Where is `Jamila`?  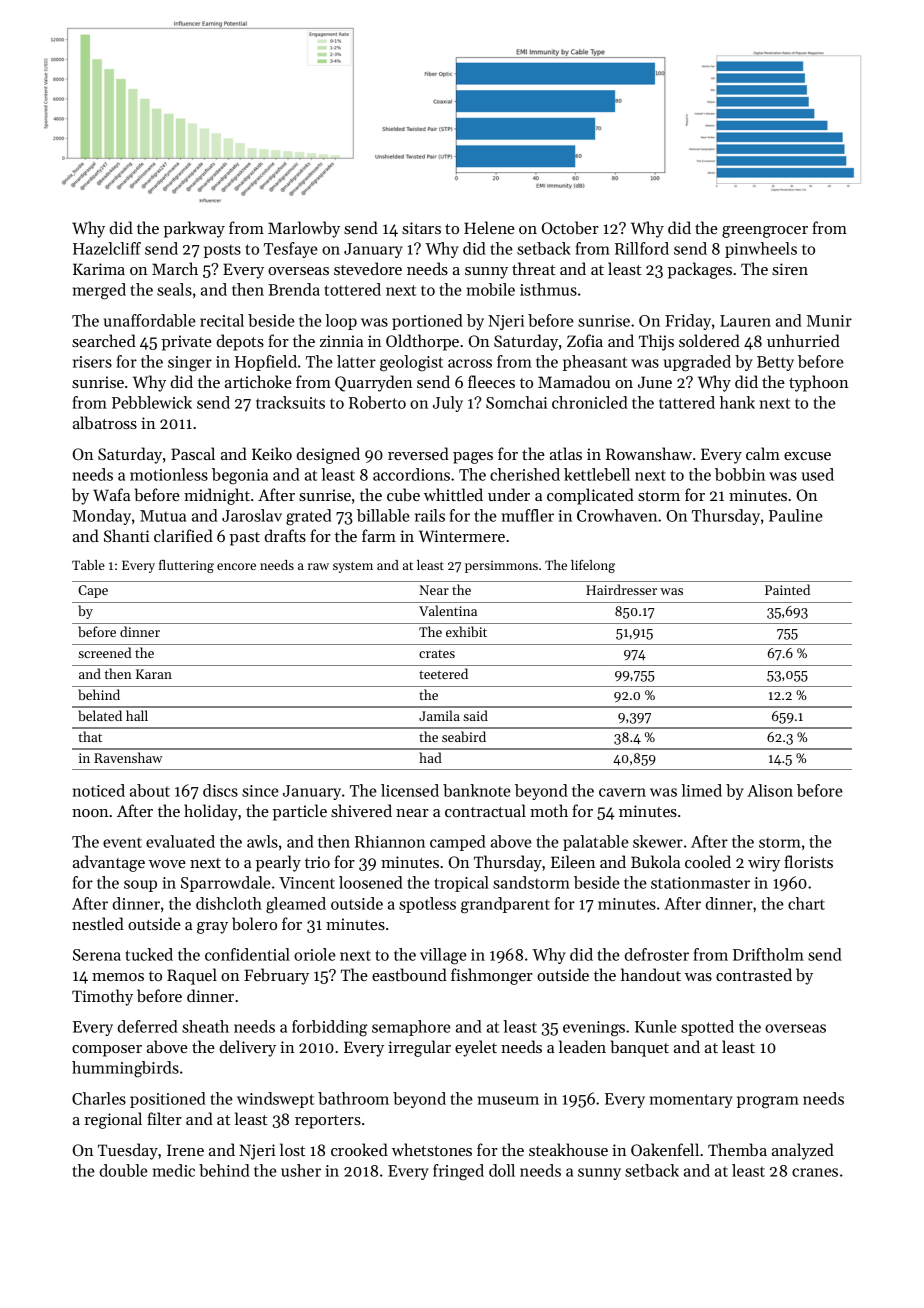 Jamila is located at coordinates (439, 715).
